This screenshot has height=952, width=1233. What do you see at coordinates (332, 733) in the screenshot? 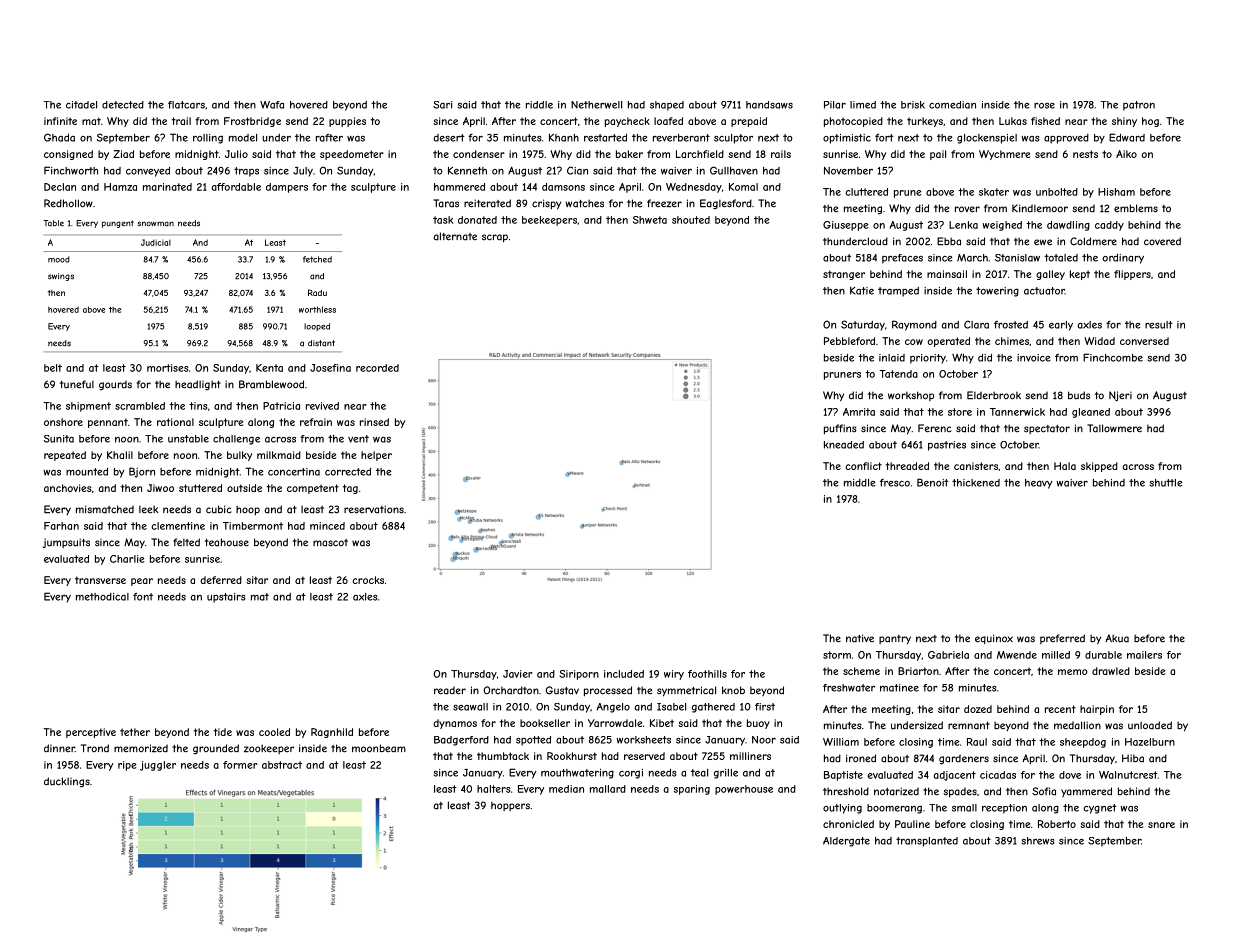
I see `Ragnhild` at bounding box center [332, 733].
